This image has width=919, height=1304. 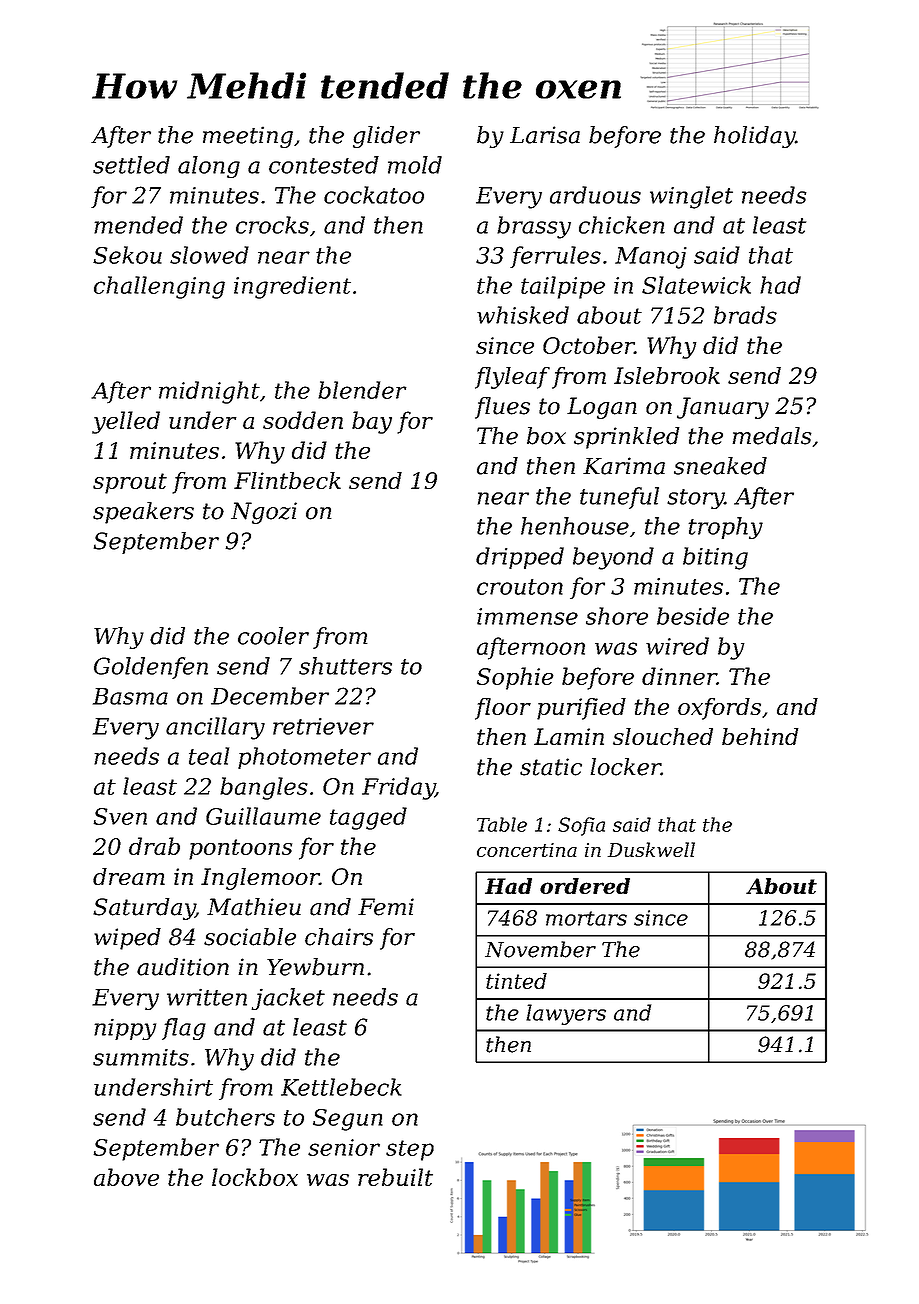 I want to click on Islebrook, so click(x=667, y=375).
